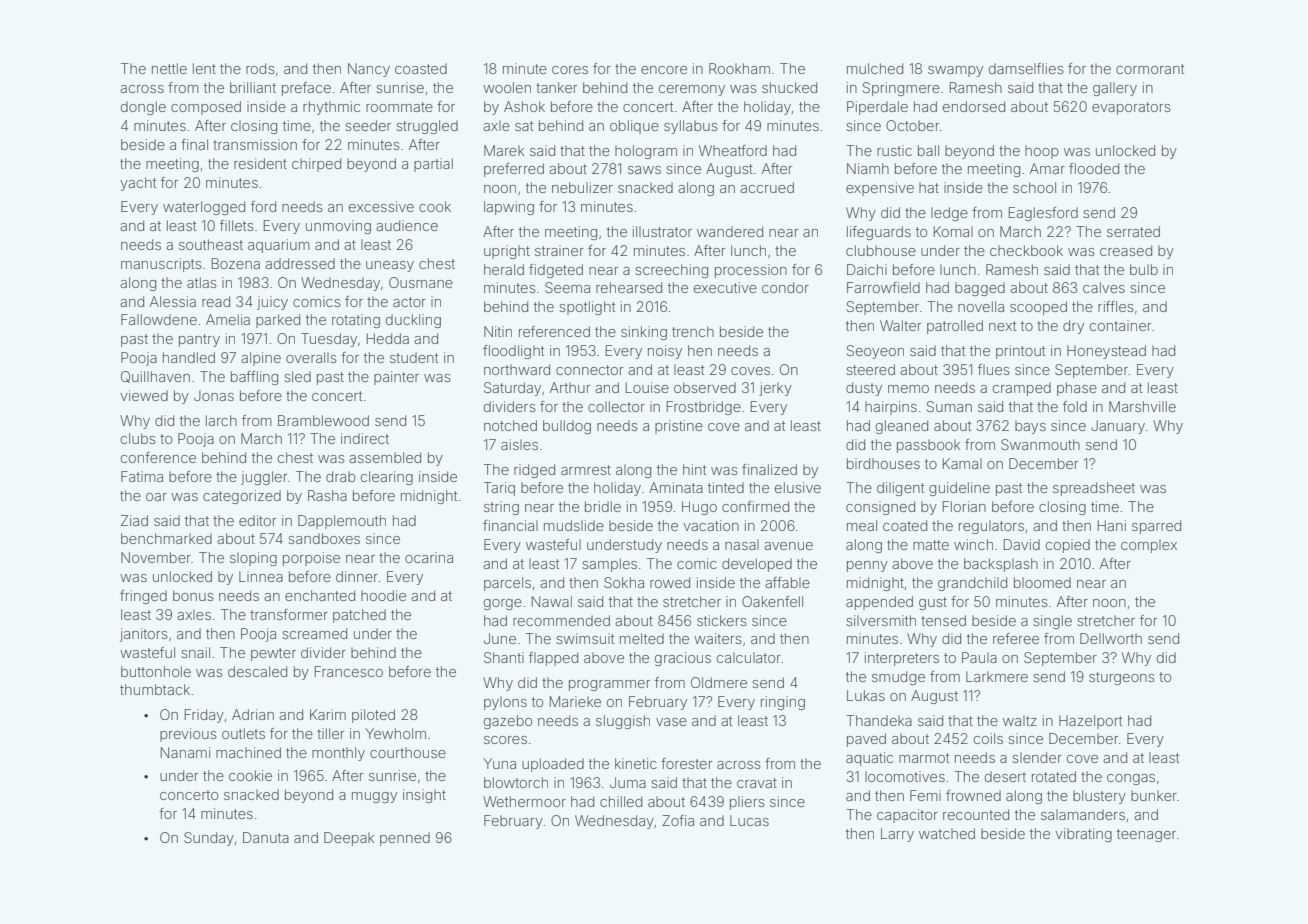 This screenshot has height=924, width=1308. Describe the element at coordinates (705, 387) in the screenshot. I see `observed` at that location.
